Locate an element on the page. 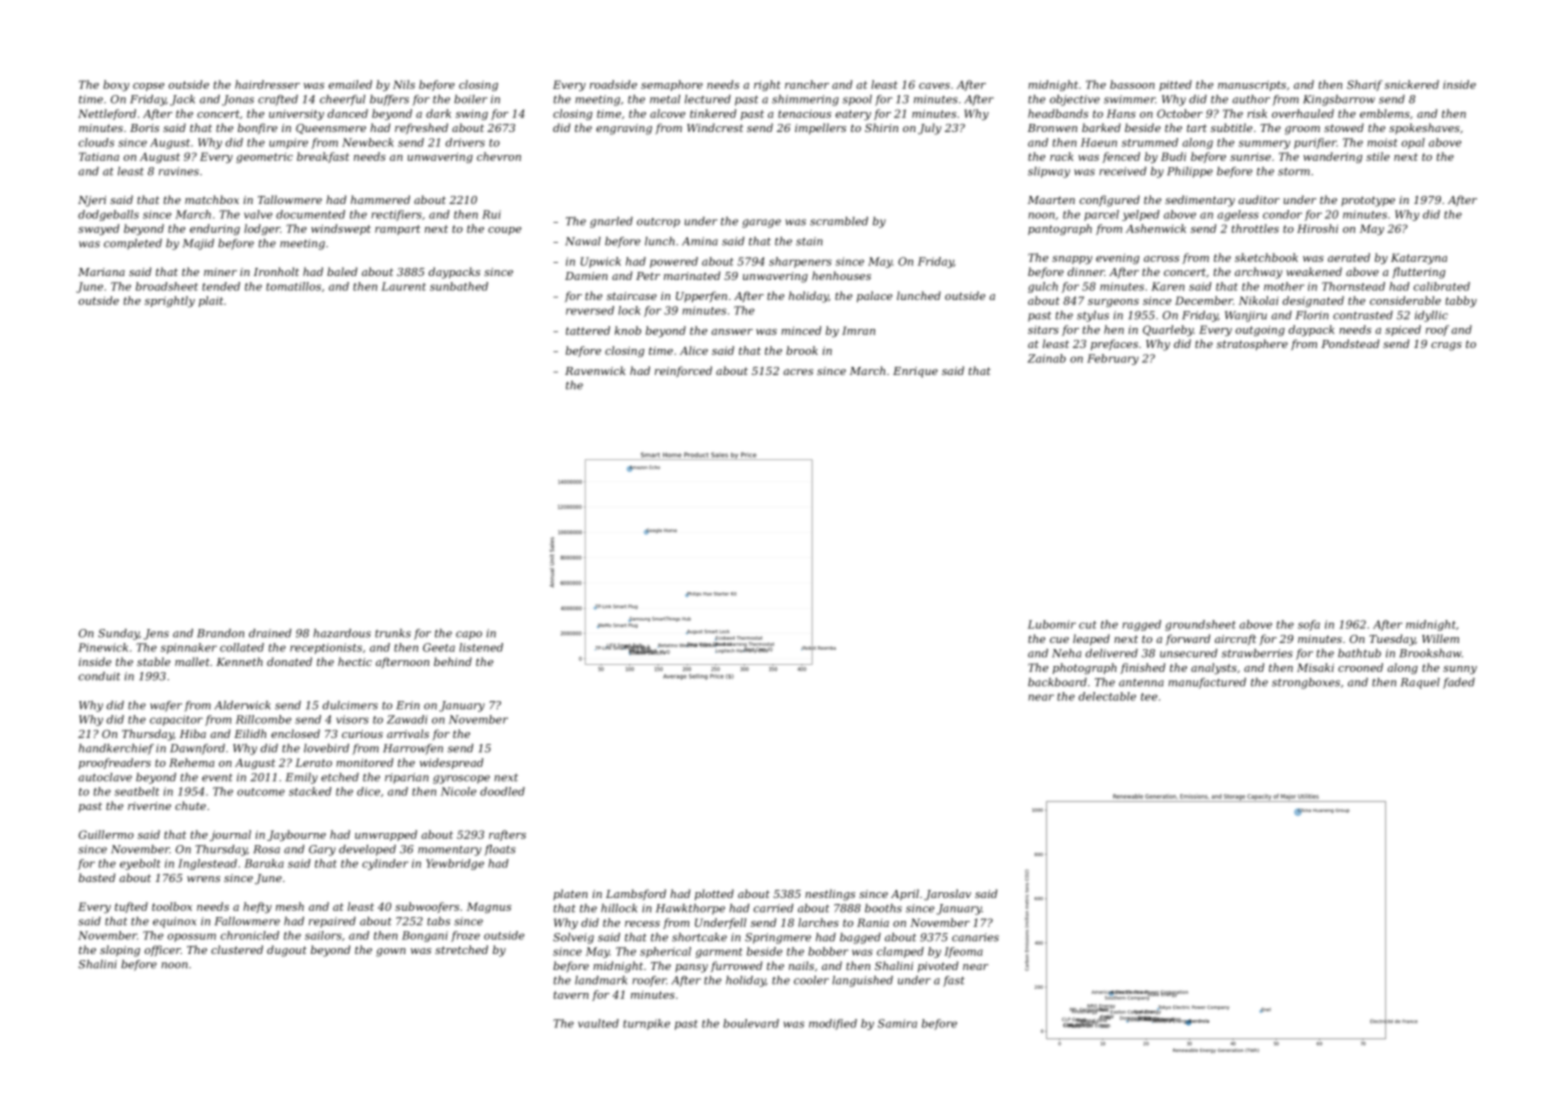 This image has width=1555, height=1099. Jaroslav is located at coordinates (947, 895).
